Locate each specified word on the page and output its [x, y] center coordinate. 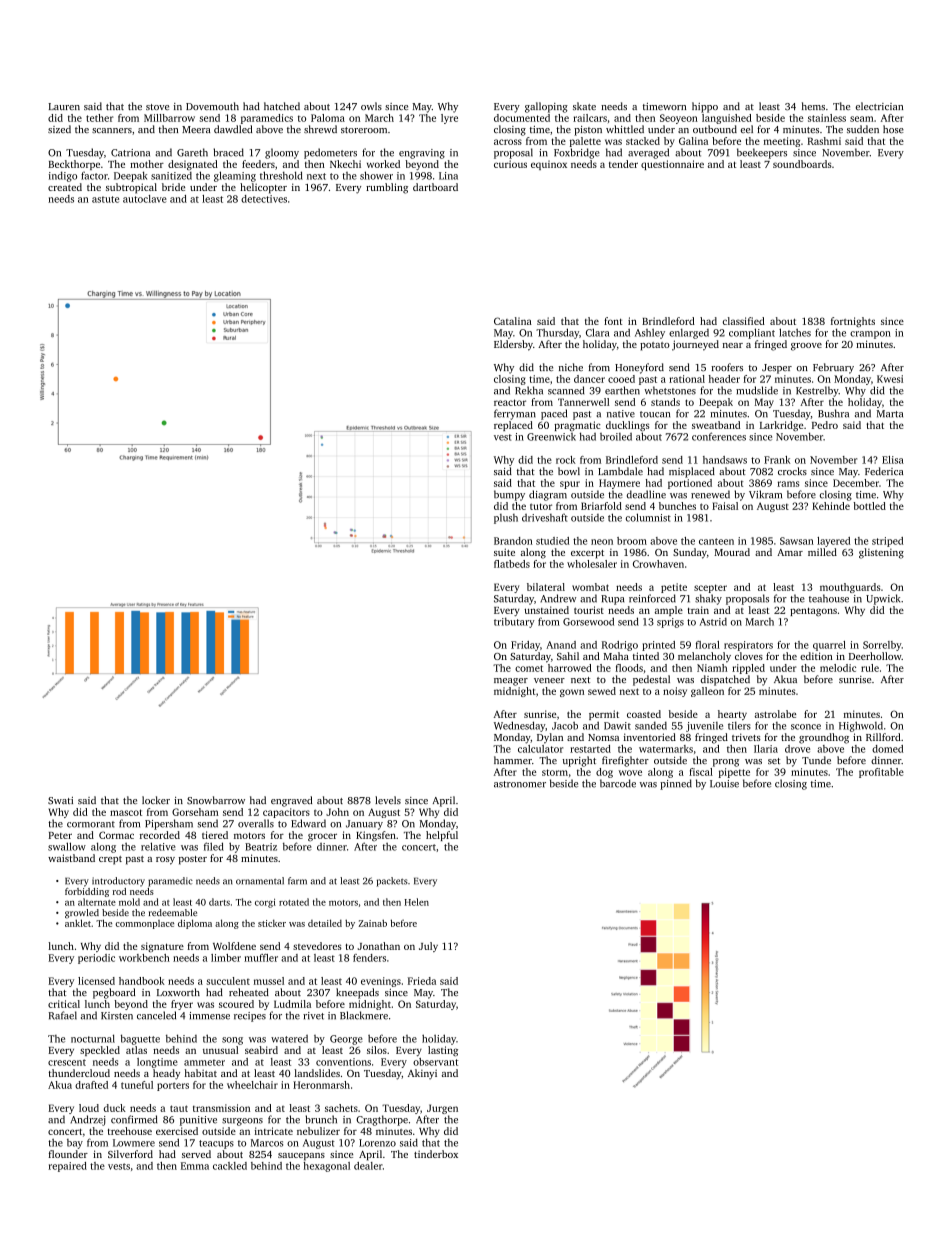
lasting [443, 1051]
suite [504, 552]
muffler [261, 958]
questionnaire [672, 165]
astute [105, 199]
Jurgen [442, 1109]
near [733, 345]
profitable [881, 773]
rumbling [387, 188]
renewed [710, 494]
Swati [60, 801]
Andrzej [88, 1120]
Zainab [373, 923]
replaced [513, 426]
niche [571, 367]
